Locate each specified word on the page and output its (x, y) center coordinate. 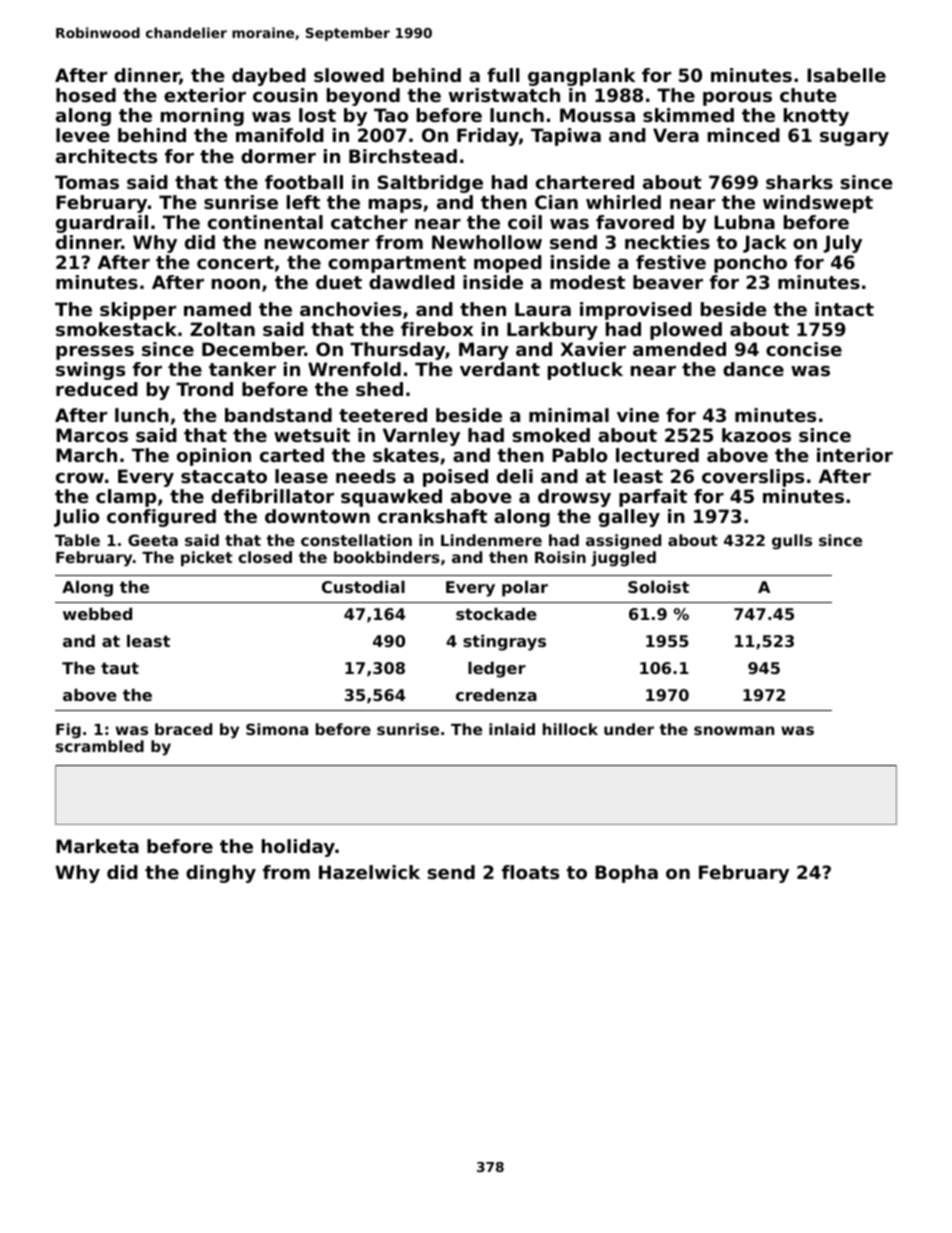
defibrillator (272, 496)
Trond (204, 389)
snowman (734, 730)
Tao (391, 115)
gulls (792, 542)
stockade (496, 614)
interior (855, 455)
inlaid (512, 729)
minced (744, 135)
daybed (269, 77)
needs (366, 476)
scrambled (100, 746)
